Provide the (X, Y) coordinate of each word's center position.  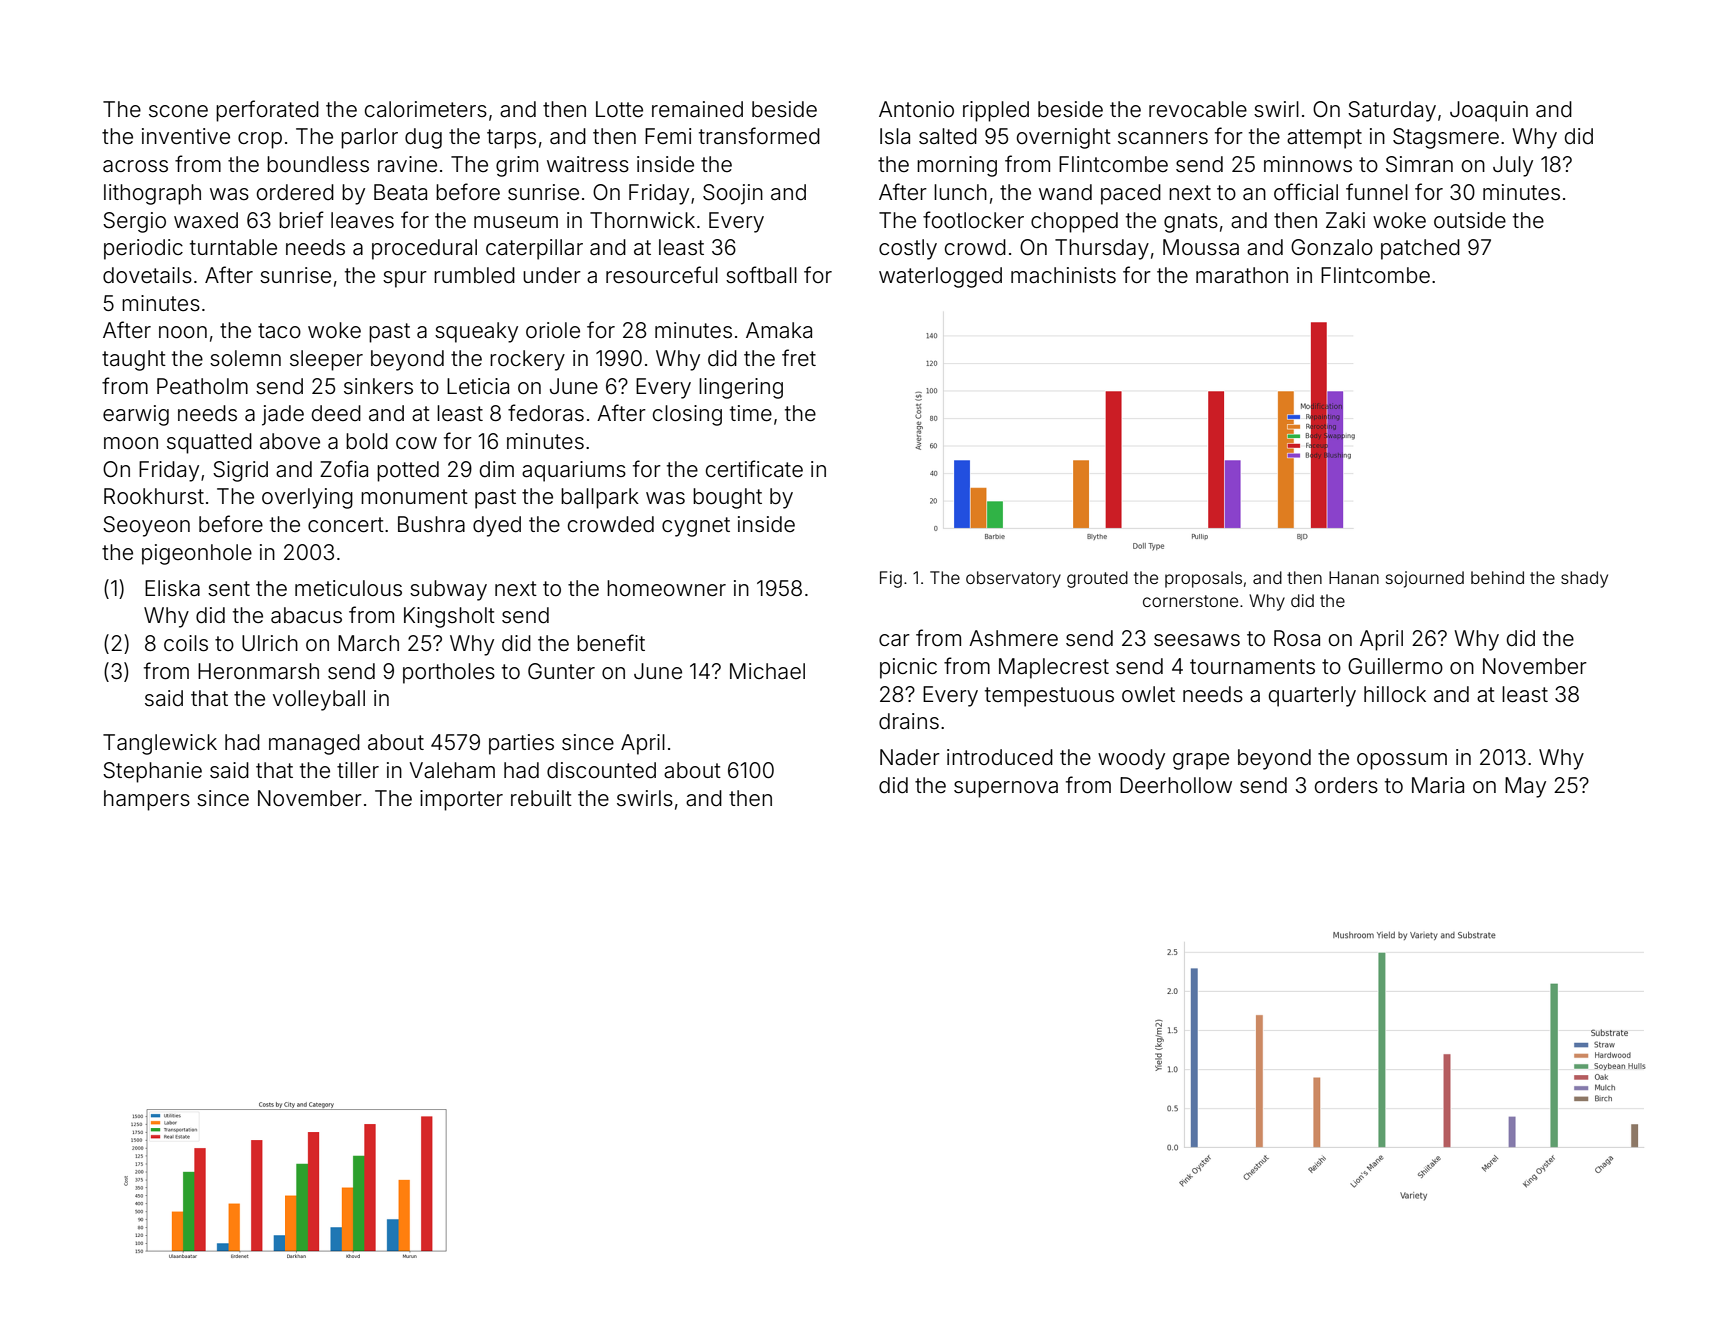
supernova (1006, 789)
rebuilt (541, 798)
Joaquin (1489, 111)
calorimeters (426, 109)
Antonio (916, 109)
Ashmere (1013, 638)
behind (1497, 577)
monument (414, 497)
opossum (1402, 761)
